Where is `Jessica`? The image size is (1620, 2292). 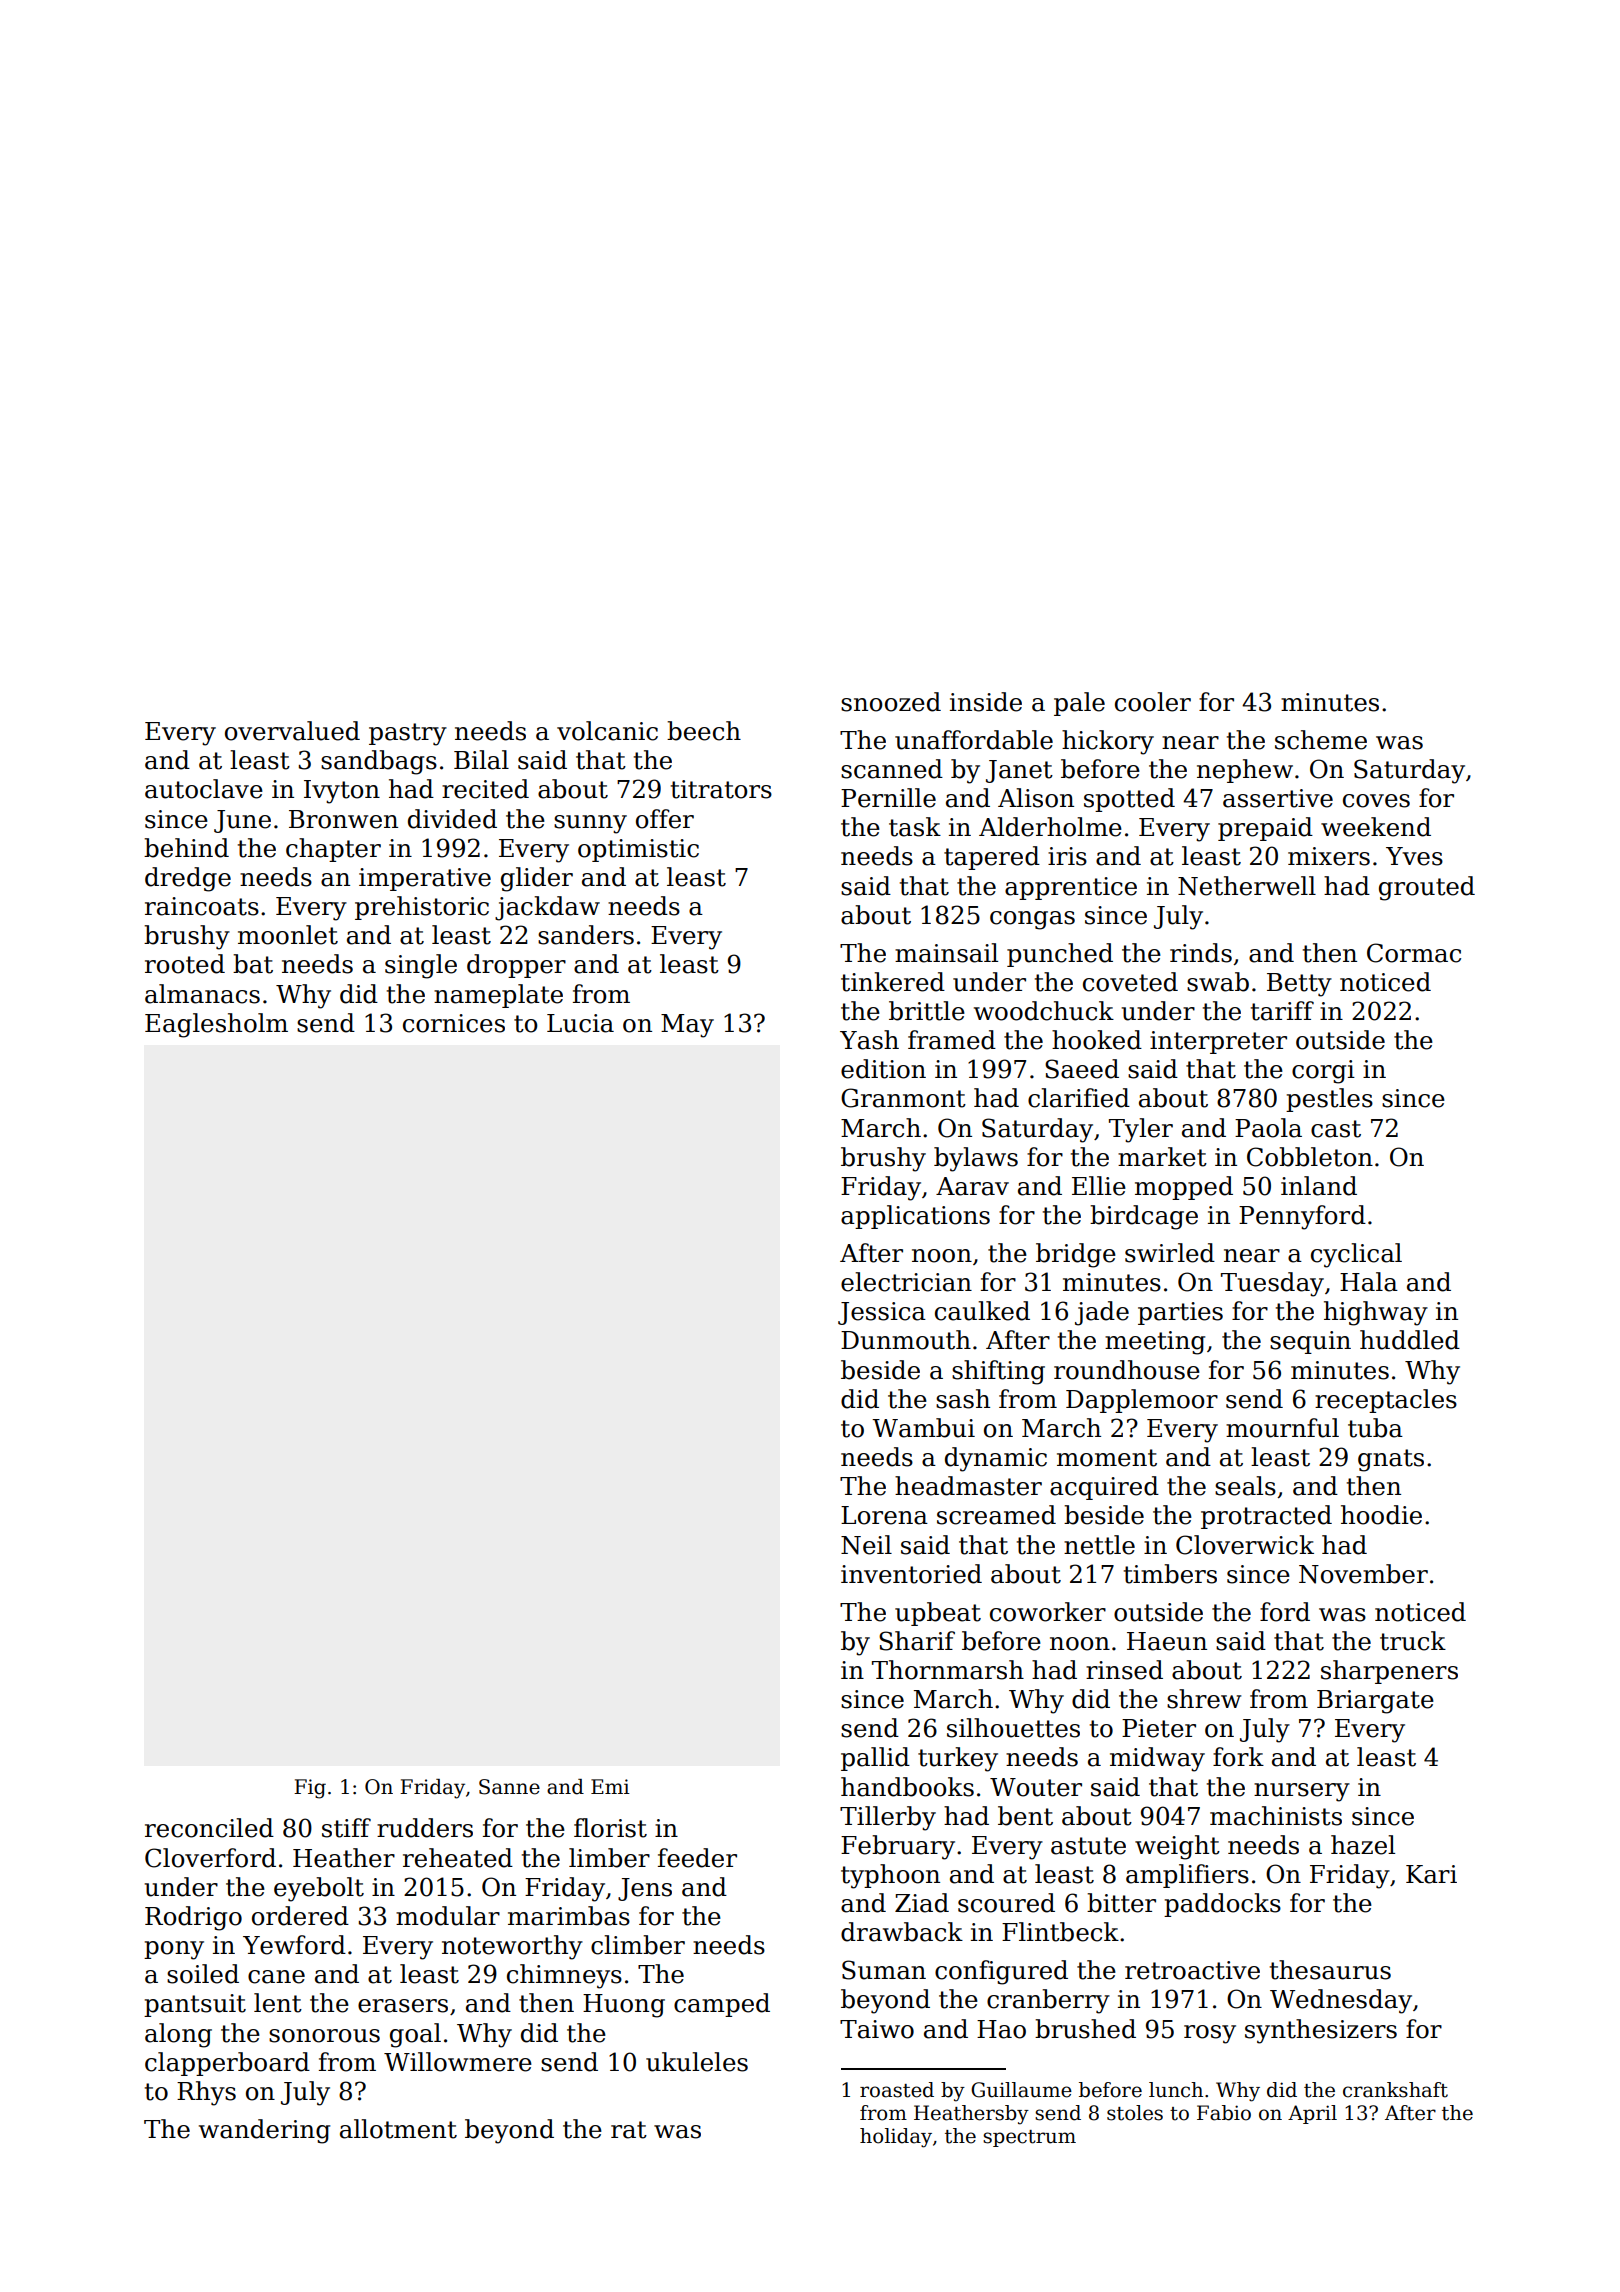
Jessica is located at coordinates (882, 1313).
